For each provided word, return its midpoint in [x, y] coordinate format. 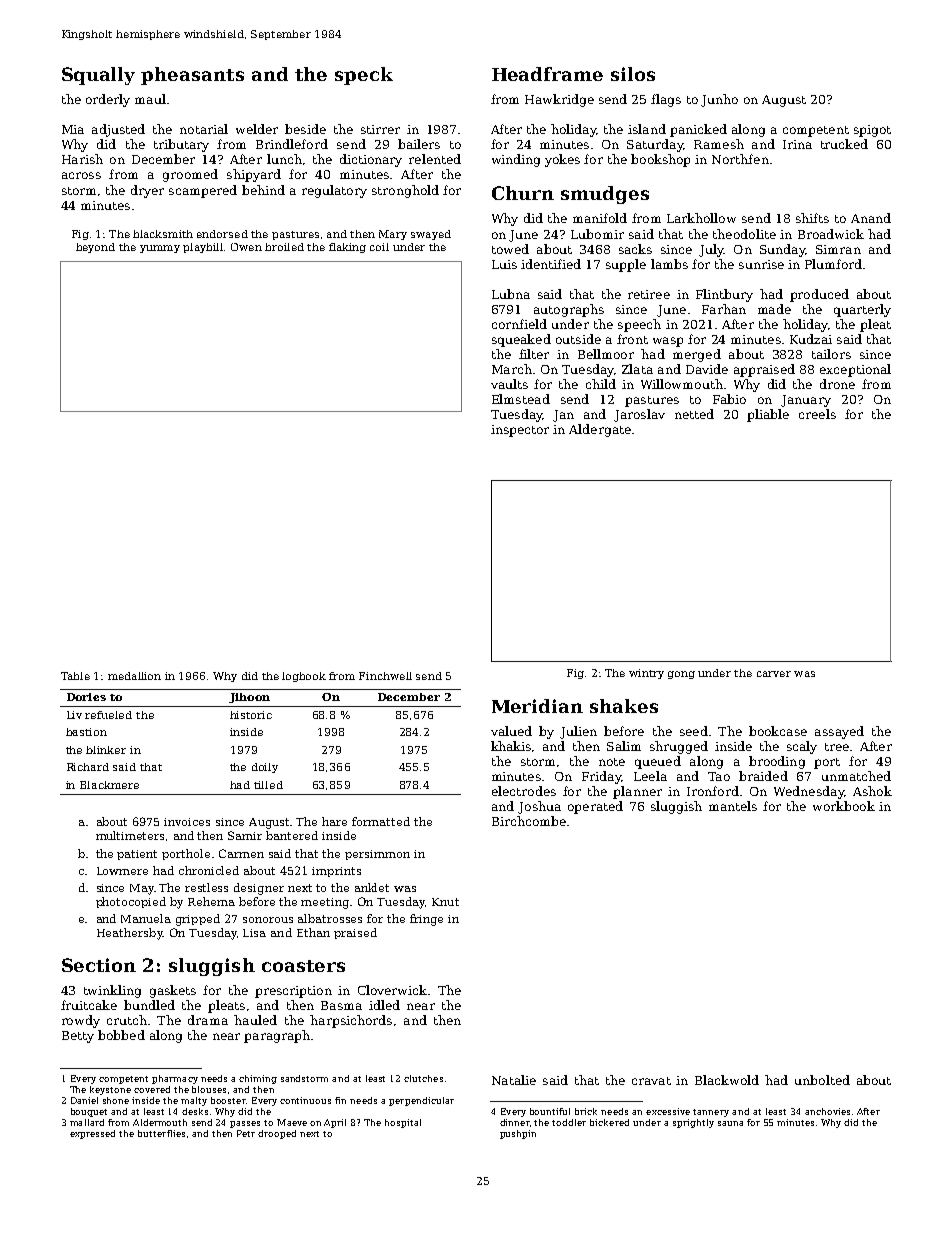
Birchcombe [529, 821]
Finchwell [385, 676]
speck [364, 76]
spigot [872, 131]
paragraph [277, 1036]
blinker [106, 750]
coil [379, 247]
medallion [134, 676]
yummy [160, 249]
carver [774, 674]
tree [837, 747]
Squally [98, 76]
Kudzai [811, 339]
